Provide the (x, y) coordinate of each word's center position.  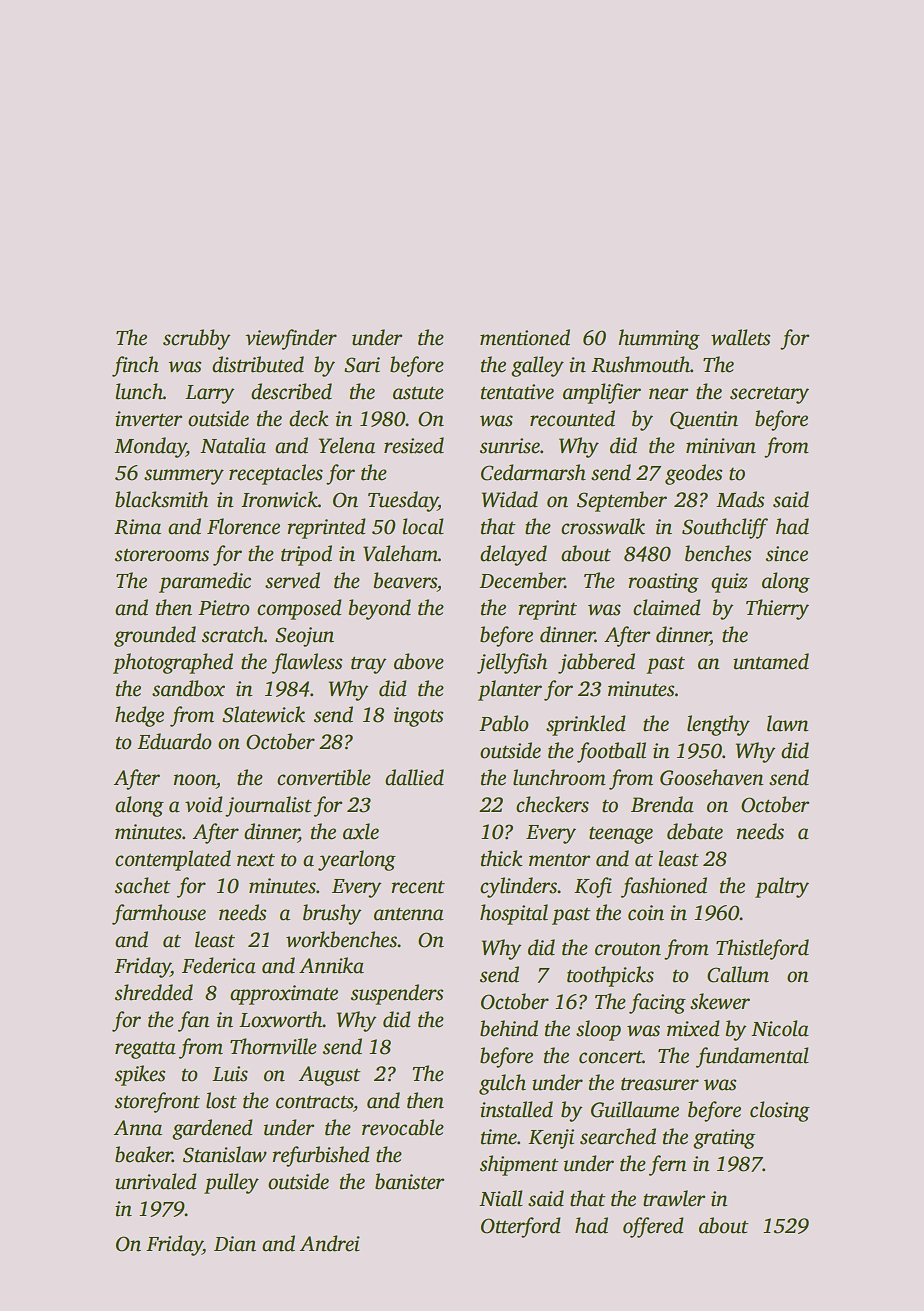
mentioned (525, 337)
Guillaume (635, 1109)
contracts (315, 1102)
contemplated (173, 860)
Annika (331, 965)
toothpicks (610, 976)
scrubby (196, 339)
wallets (740, 337)
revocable (403, 1127)
